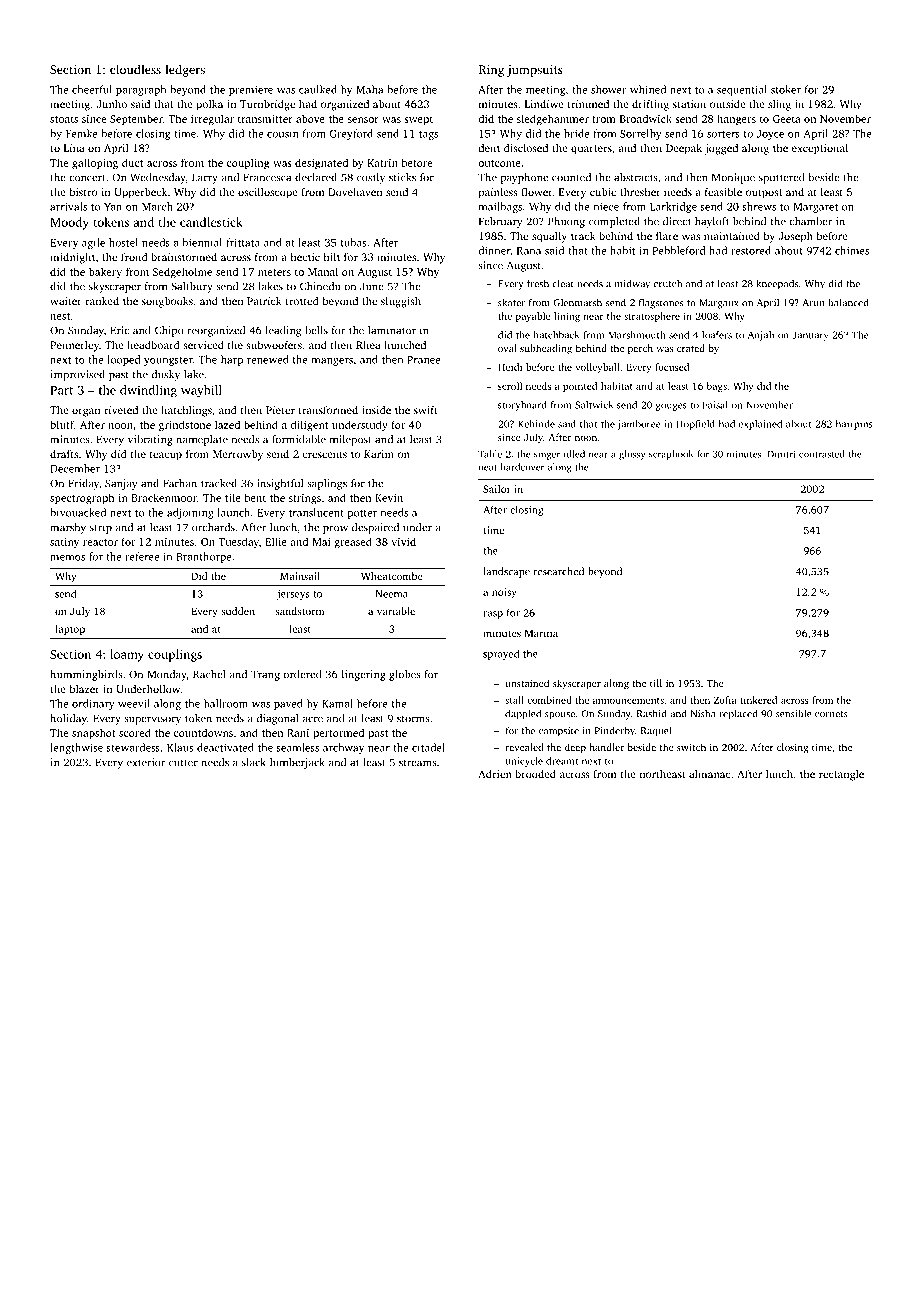 The image size is (924, 1308). Describe the element at coordinates (497, 489) in the screenshot. I see `Sailor` at that location.
